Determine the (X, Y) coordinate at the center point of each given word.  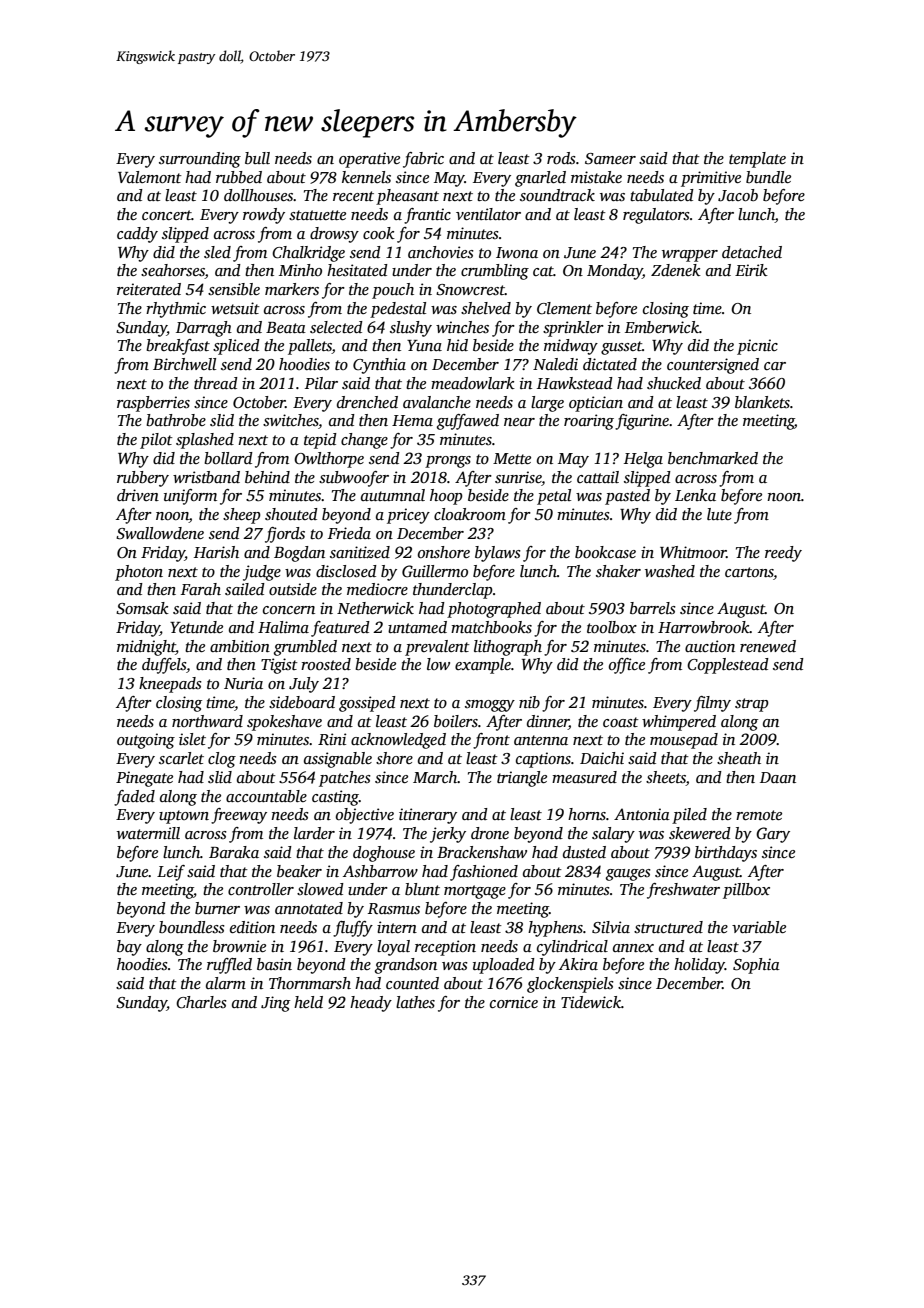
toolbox (612, 627)
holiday (699, 966)
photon (139, 573)
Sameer (610, 159)
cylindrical (572, 948)
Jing (275, 1004)
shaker (618, 571)
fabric (423, 160)
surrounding (200, 160)
